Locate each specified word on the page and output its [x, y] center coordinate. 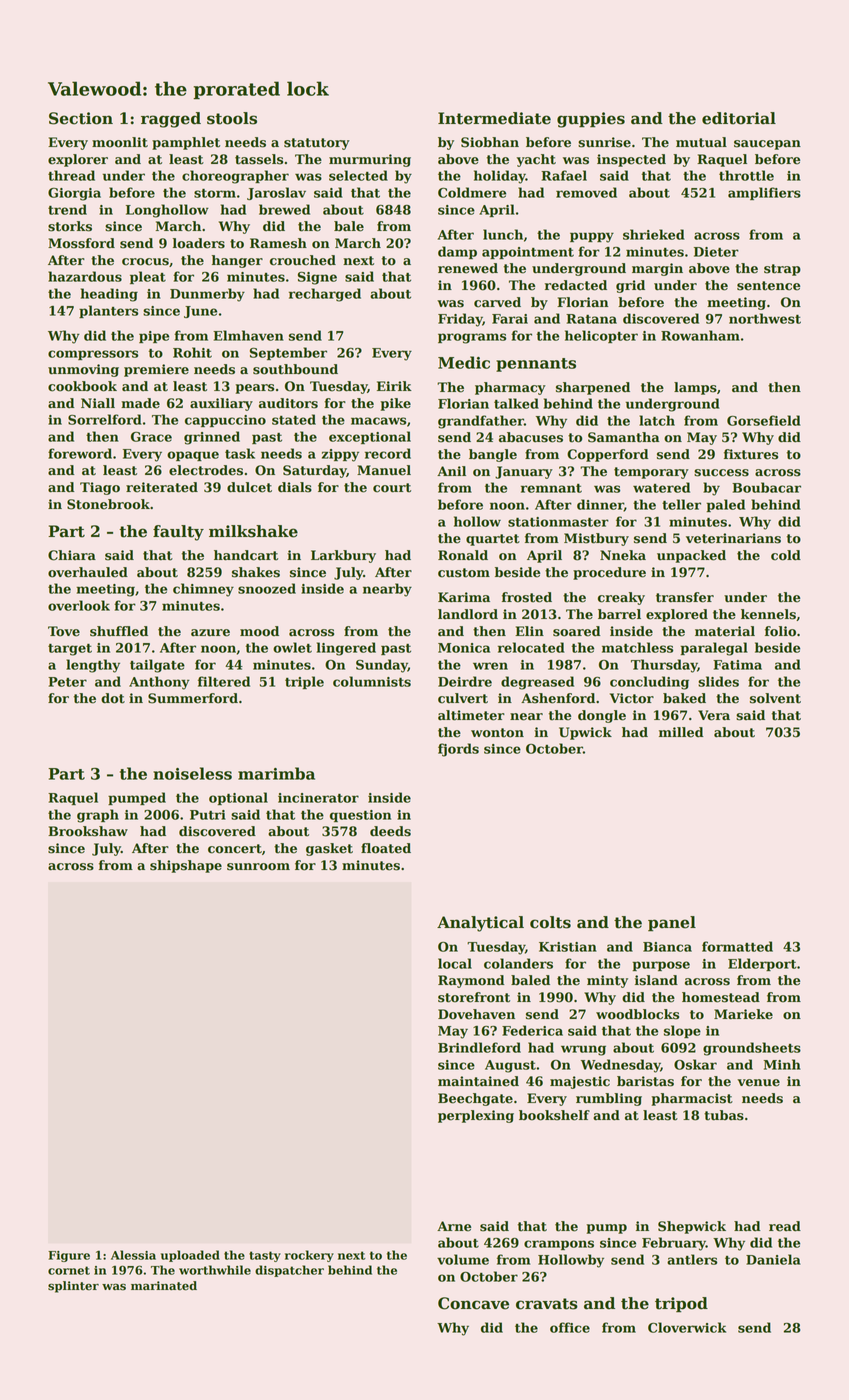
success [721, 473]
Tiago [100, 488]
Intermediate [494, 118]
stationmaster [558, 522]
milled [681, 732]
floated [386, 848]
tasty [265, 1256]
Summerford [193, 698]
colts [550, 922]
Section [81, 118]
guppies [591, 120]
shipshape [186, 866]
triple [304, 682]
